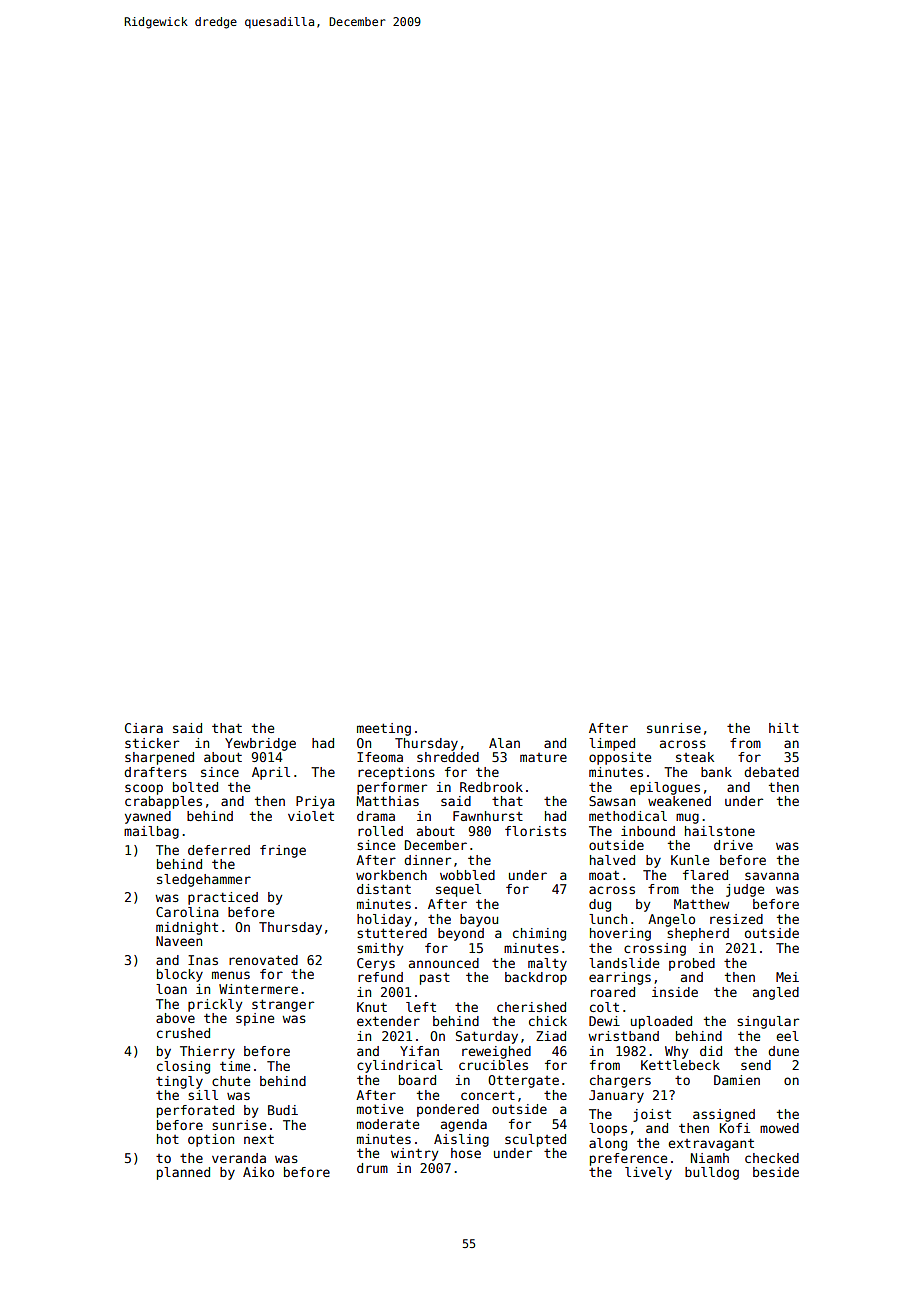 Image resolution: width=924 pixels, height=1308 pixels. I want to click on pondered, so click(448, 1110).
